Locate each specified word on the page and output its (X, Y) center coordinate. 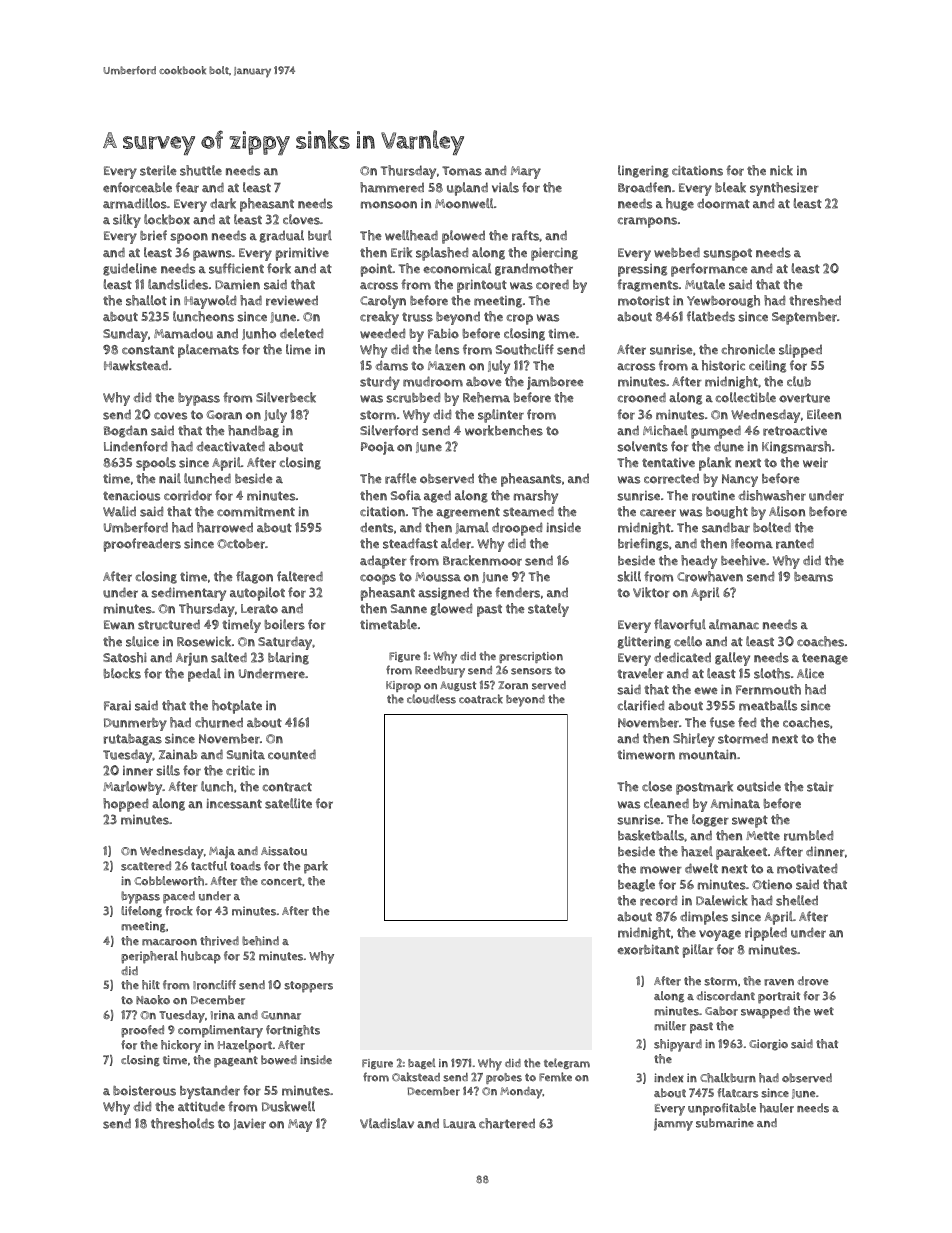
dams (391, 365)
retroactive (795, 431)
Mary (526, 172)
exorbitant (648, 949)
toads (245, 866)
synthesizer (784, 189)
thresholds (182, 1123)
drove (813, 981)
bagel (421, 1063)
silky (127, 221)
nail (170, 478)
